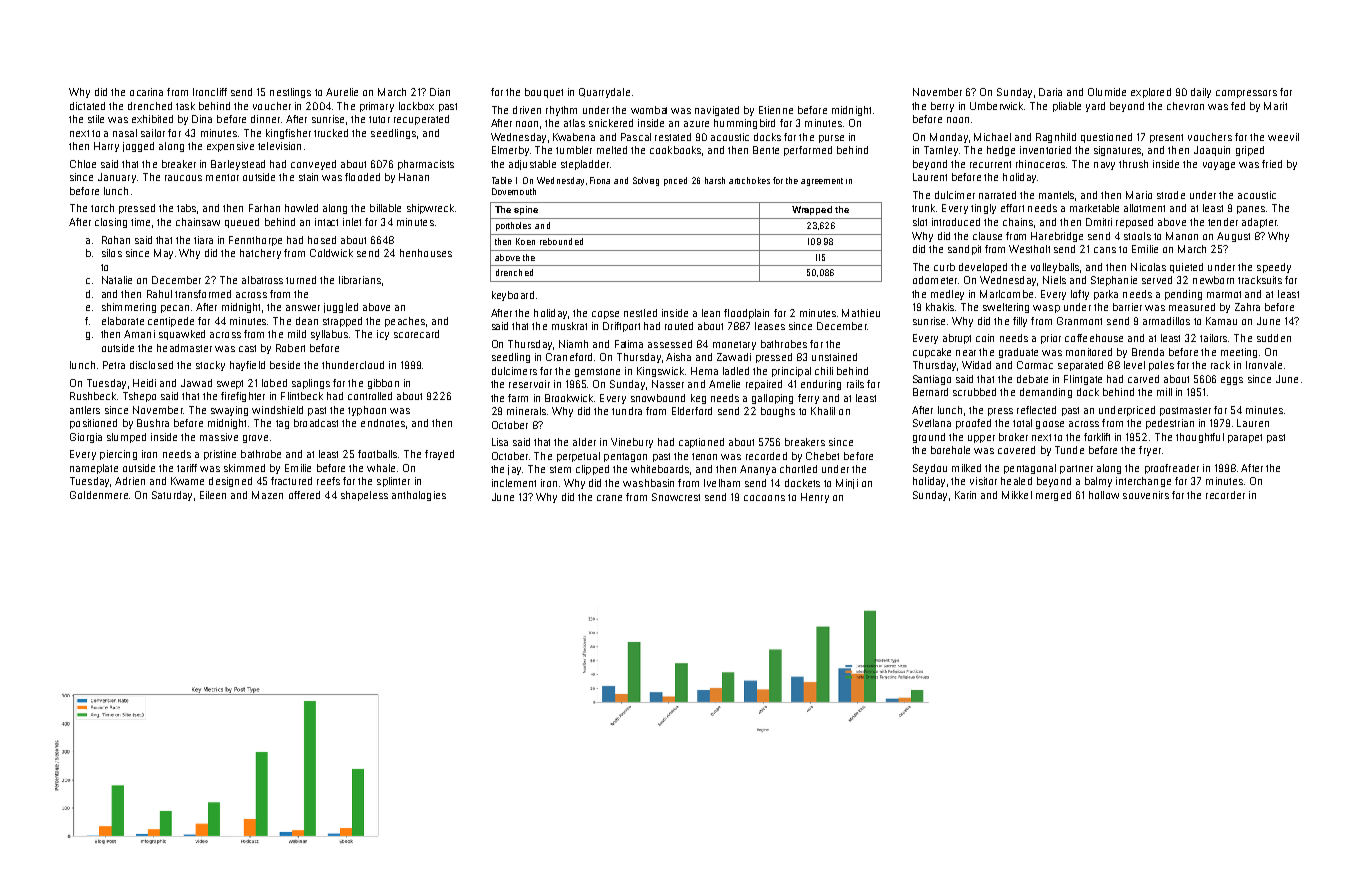  What do you see at coordinates (183, 178) in the screenshot?
I see `raucous` at bounding box center [183, 178].
